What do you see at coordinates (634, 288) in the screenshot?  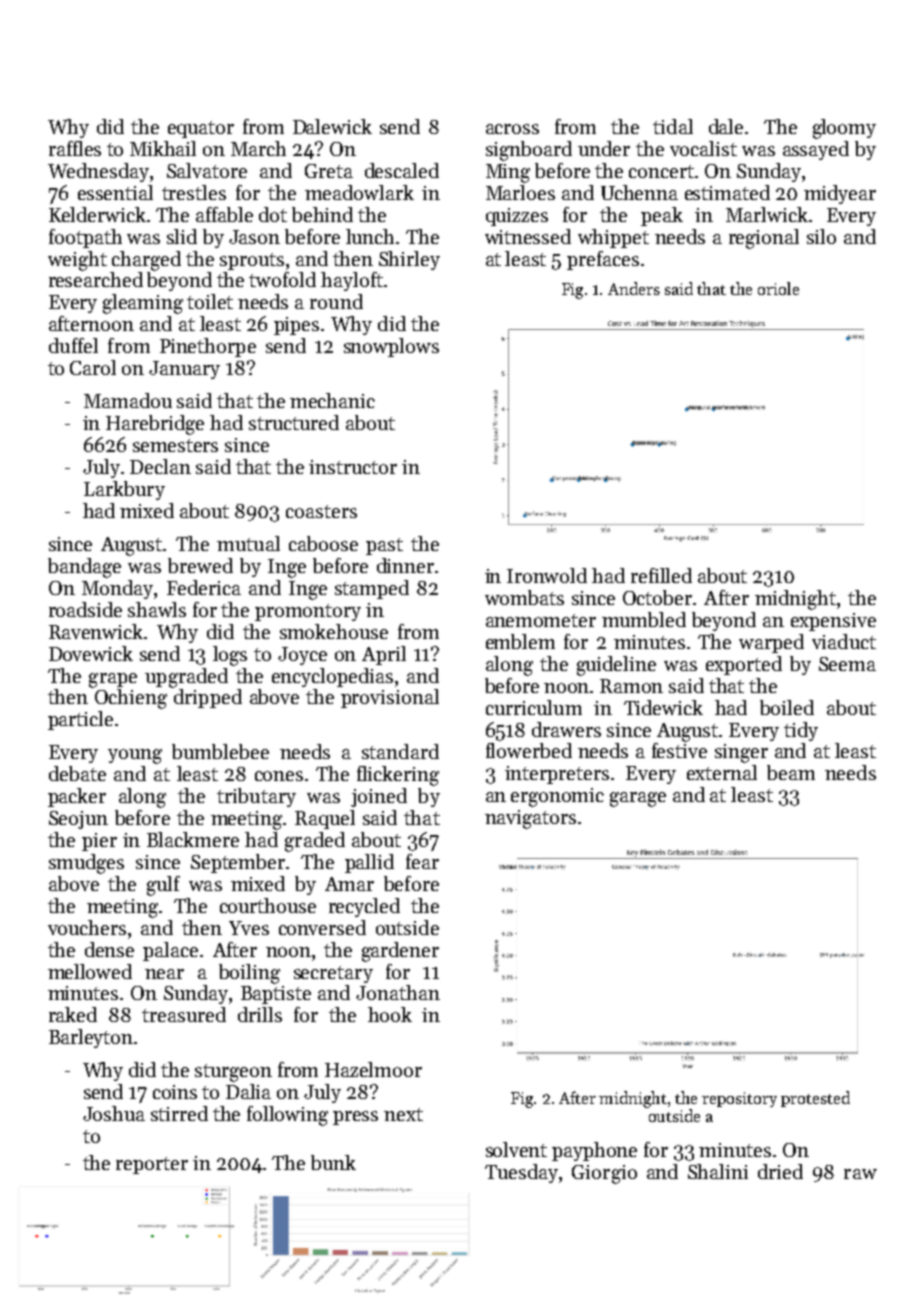 I see `Anders` at bounding box center [634, 288].
